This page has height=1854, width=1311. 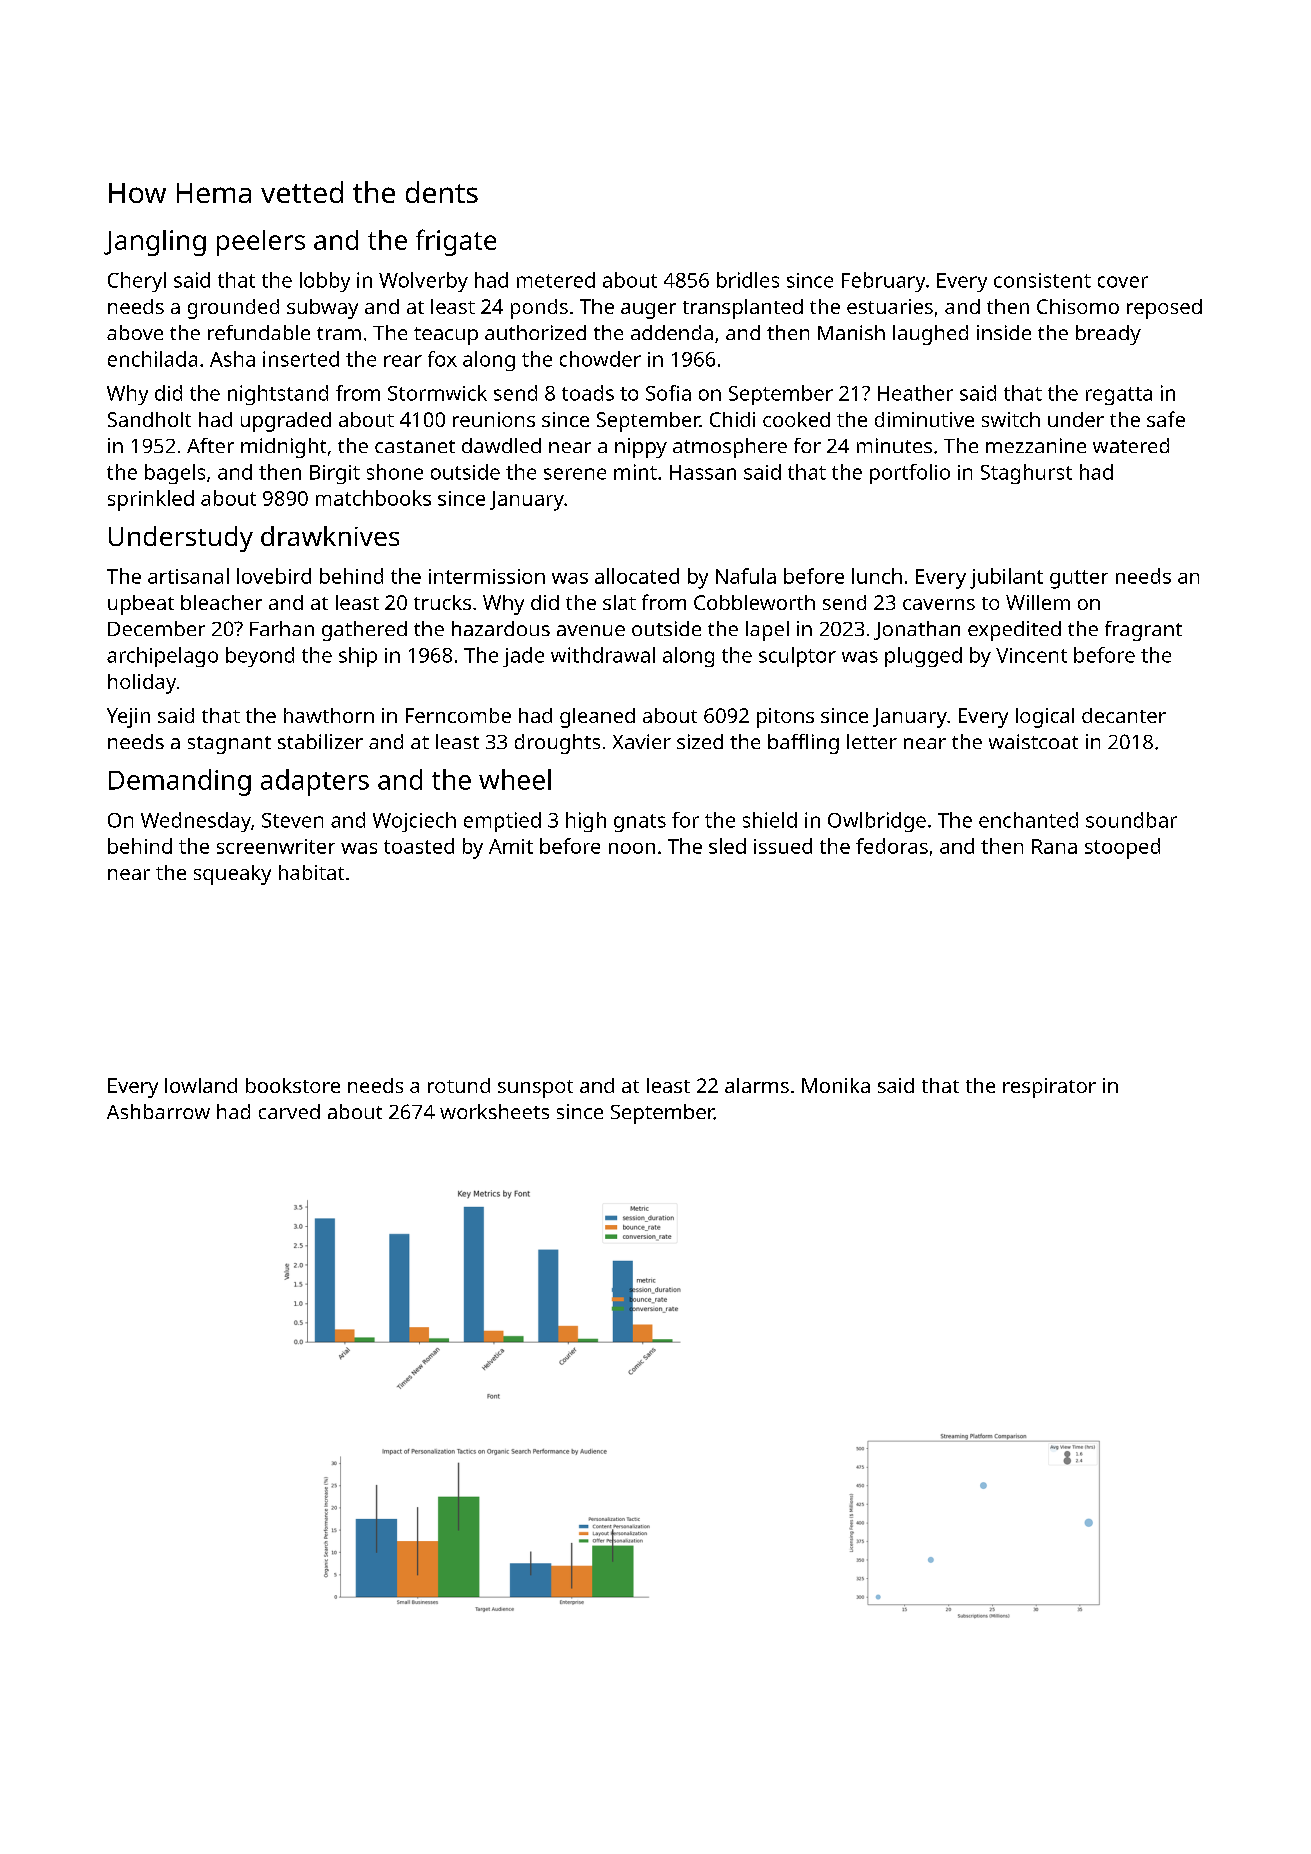 What do you see at coordinates (322, 309) in the page?
I see `subway` at bounding box center [322, 309].
